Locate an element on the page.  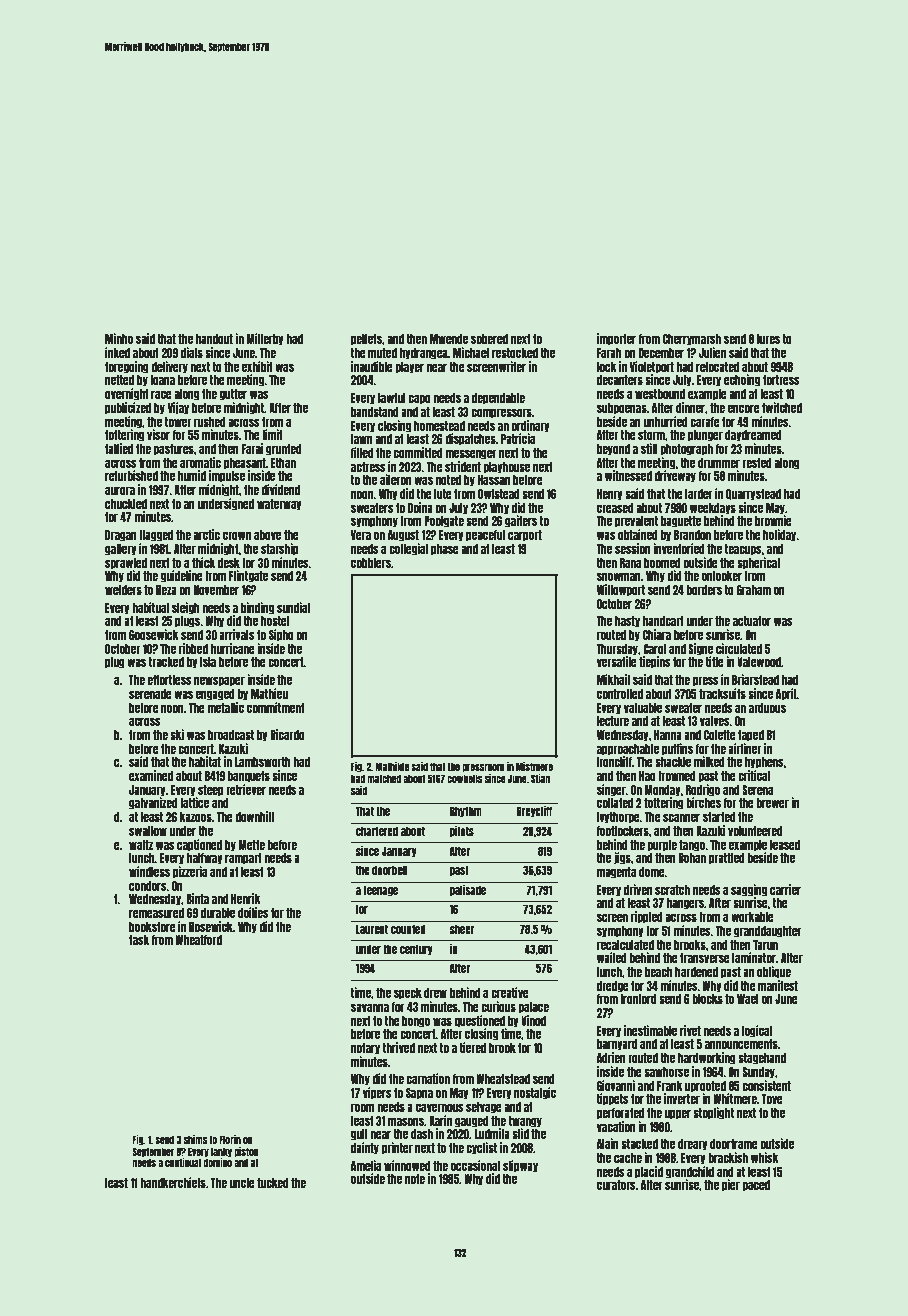
workable is located at coordinates (752, 917).
